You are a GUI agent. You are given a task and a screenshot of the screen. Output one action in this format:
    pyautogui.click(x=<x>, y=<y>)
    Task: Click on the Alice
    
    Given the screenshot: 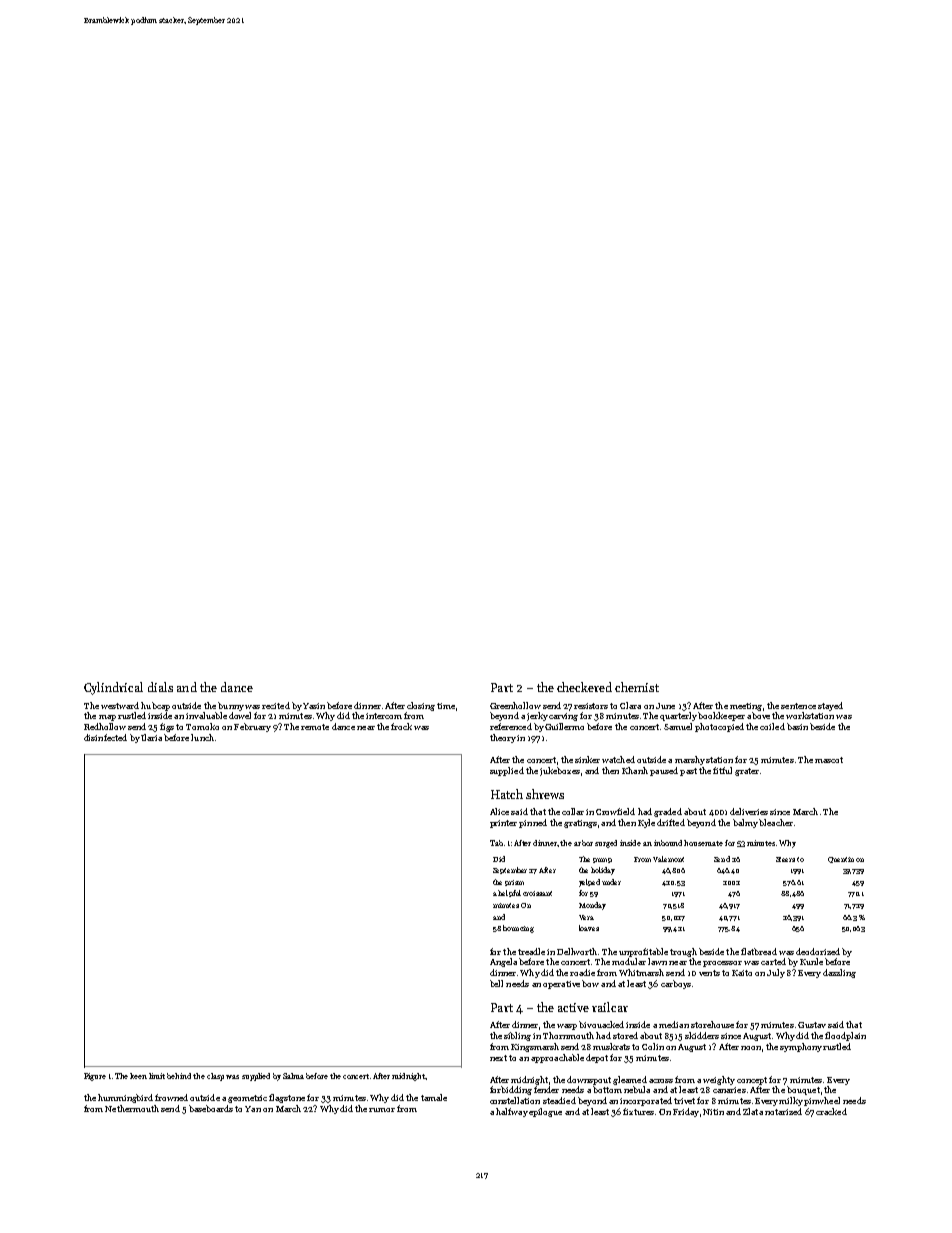 What is the action you would take?
    pyautogui.click(x=499, y=811)
